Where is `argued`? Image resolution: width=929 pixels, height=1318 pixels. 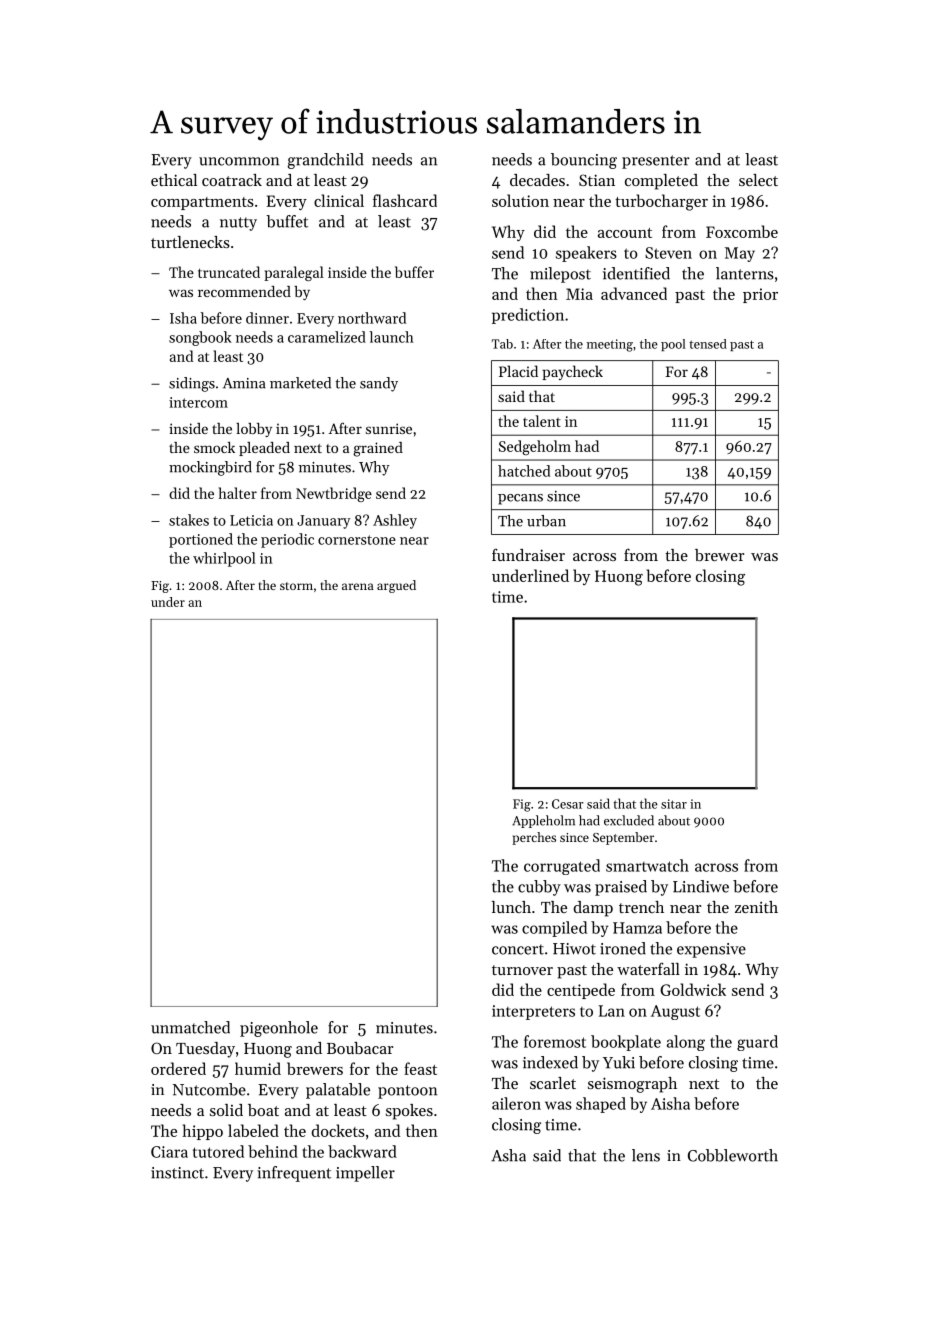
argued is located at coordinates (396, 586).
